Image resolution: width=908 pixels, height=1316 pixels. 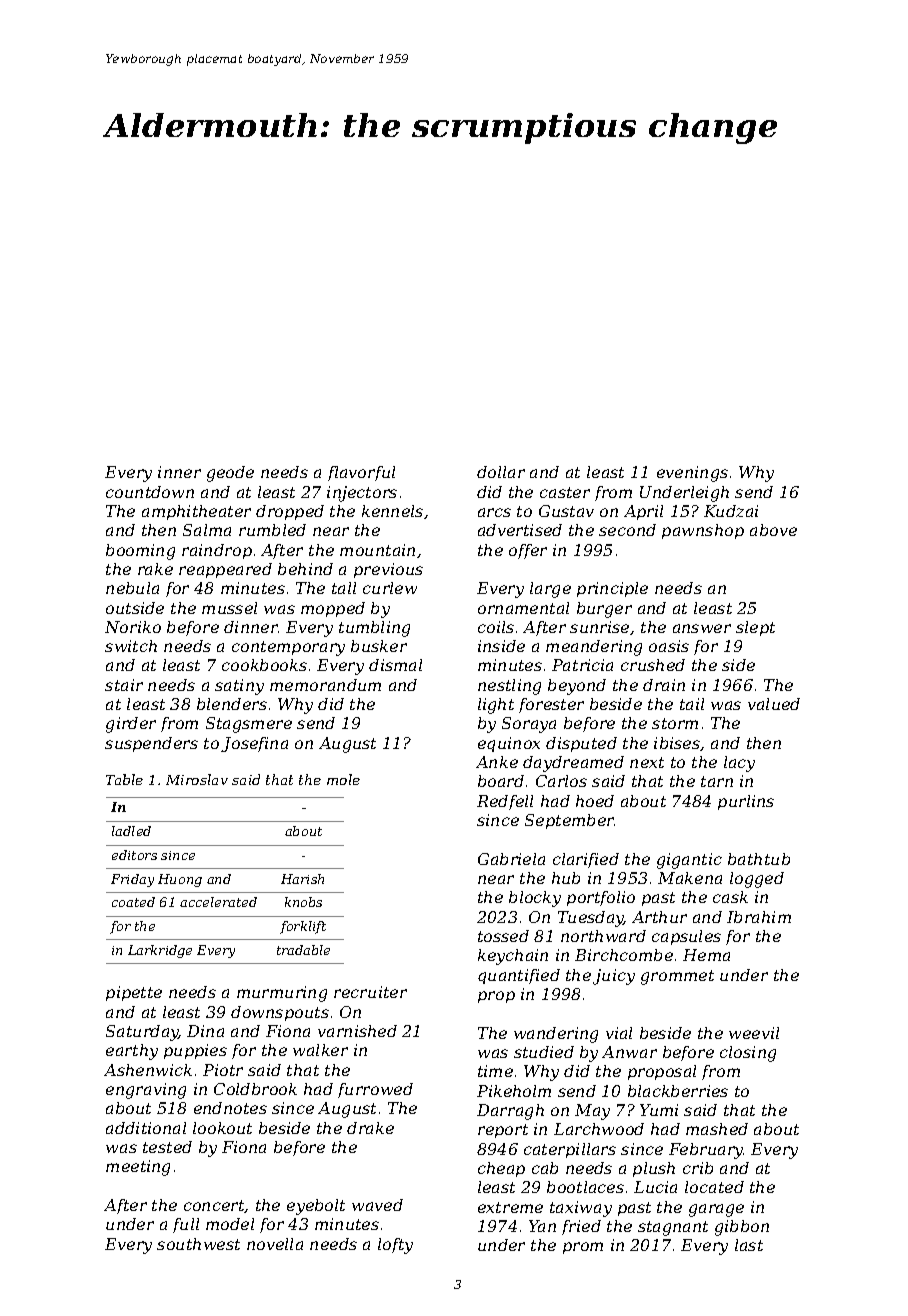 What do you see at coordinates (217, 551) in the screenshot?
I see `raindrop` at bounding box center [217, 551].
